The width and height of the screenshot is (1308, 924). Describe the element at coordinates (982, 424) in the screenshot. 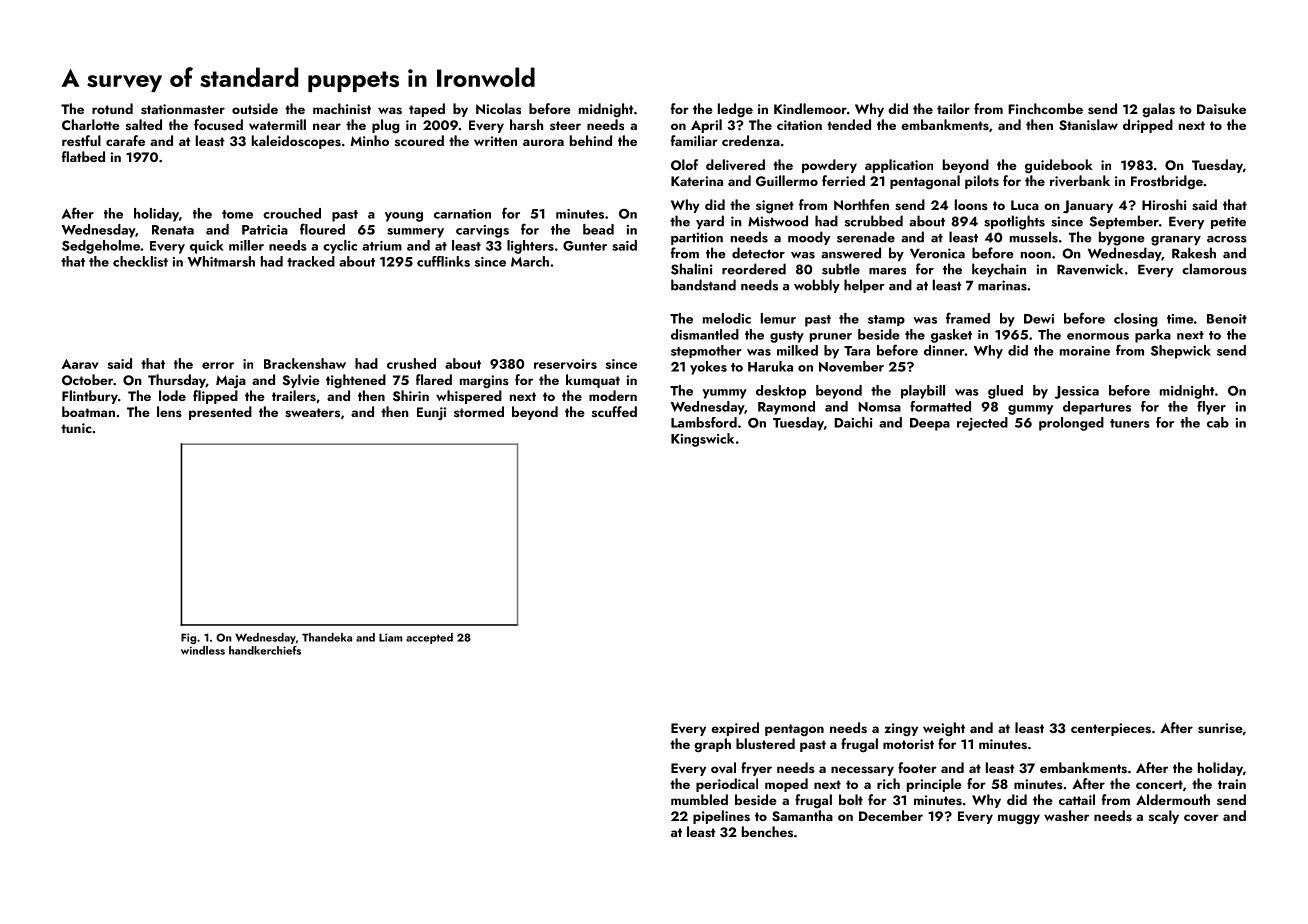

I see `rejected` at that location.
